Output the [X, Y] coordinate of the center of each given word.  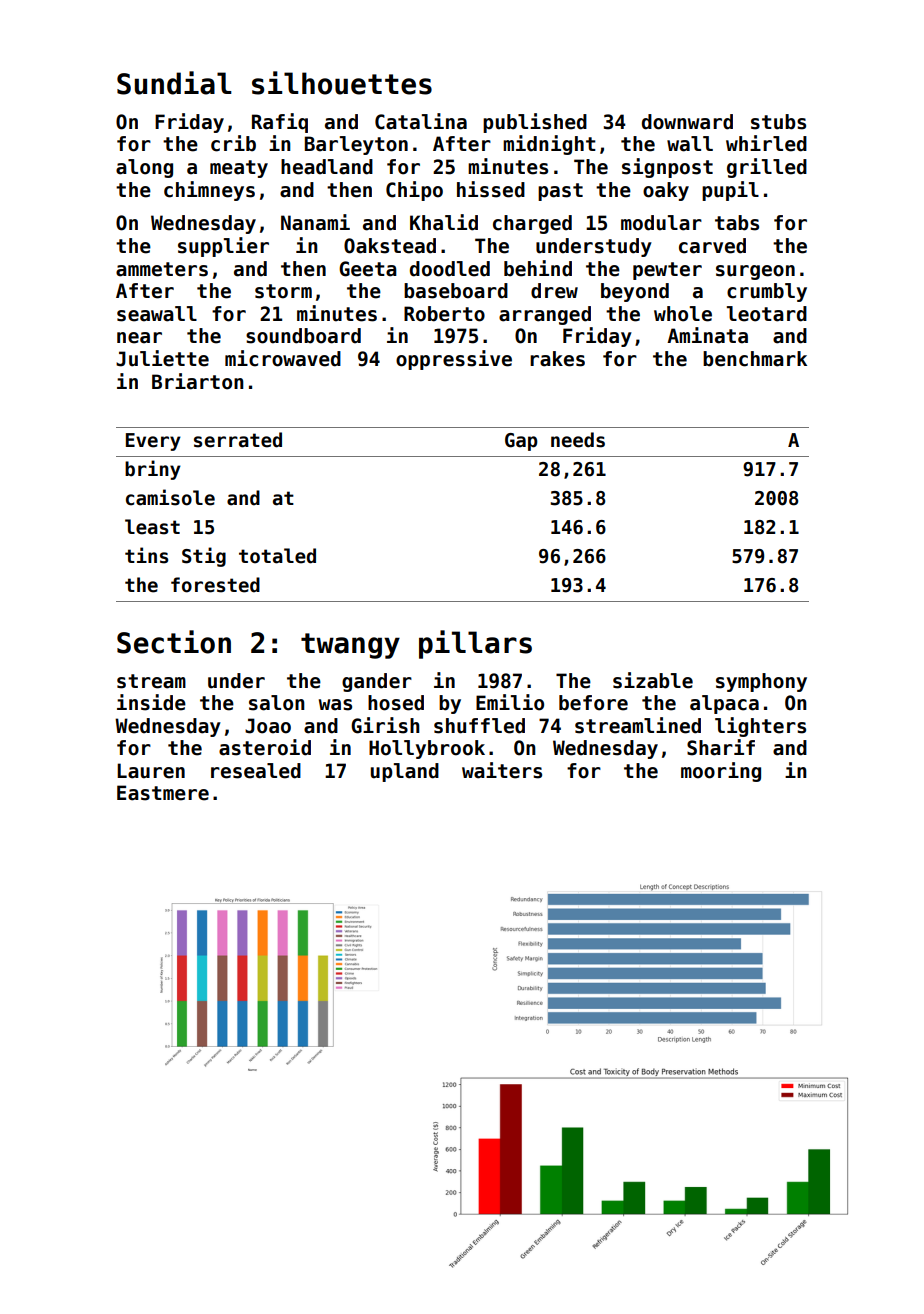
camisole [170, 497]
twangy [350, 646]
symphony [761, 682]
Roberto [444, 314]
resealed [256, 771]
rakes [557, 359]
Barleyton [356, 145]
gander [377, 682]
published [535, 123]
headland [327, 167]
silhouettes [342, 83]
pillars [475, 644]
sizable [653, 680]
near [139, 338]
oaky [666, 191]
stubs [778, 122]
